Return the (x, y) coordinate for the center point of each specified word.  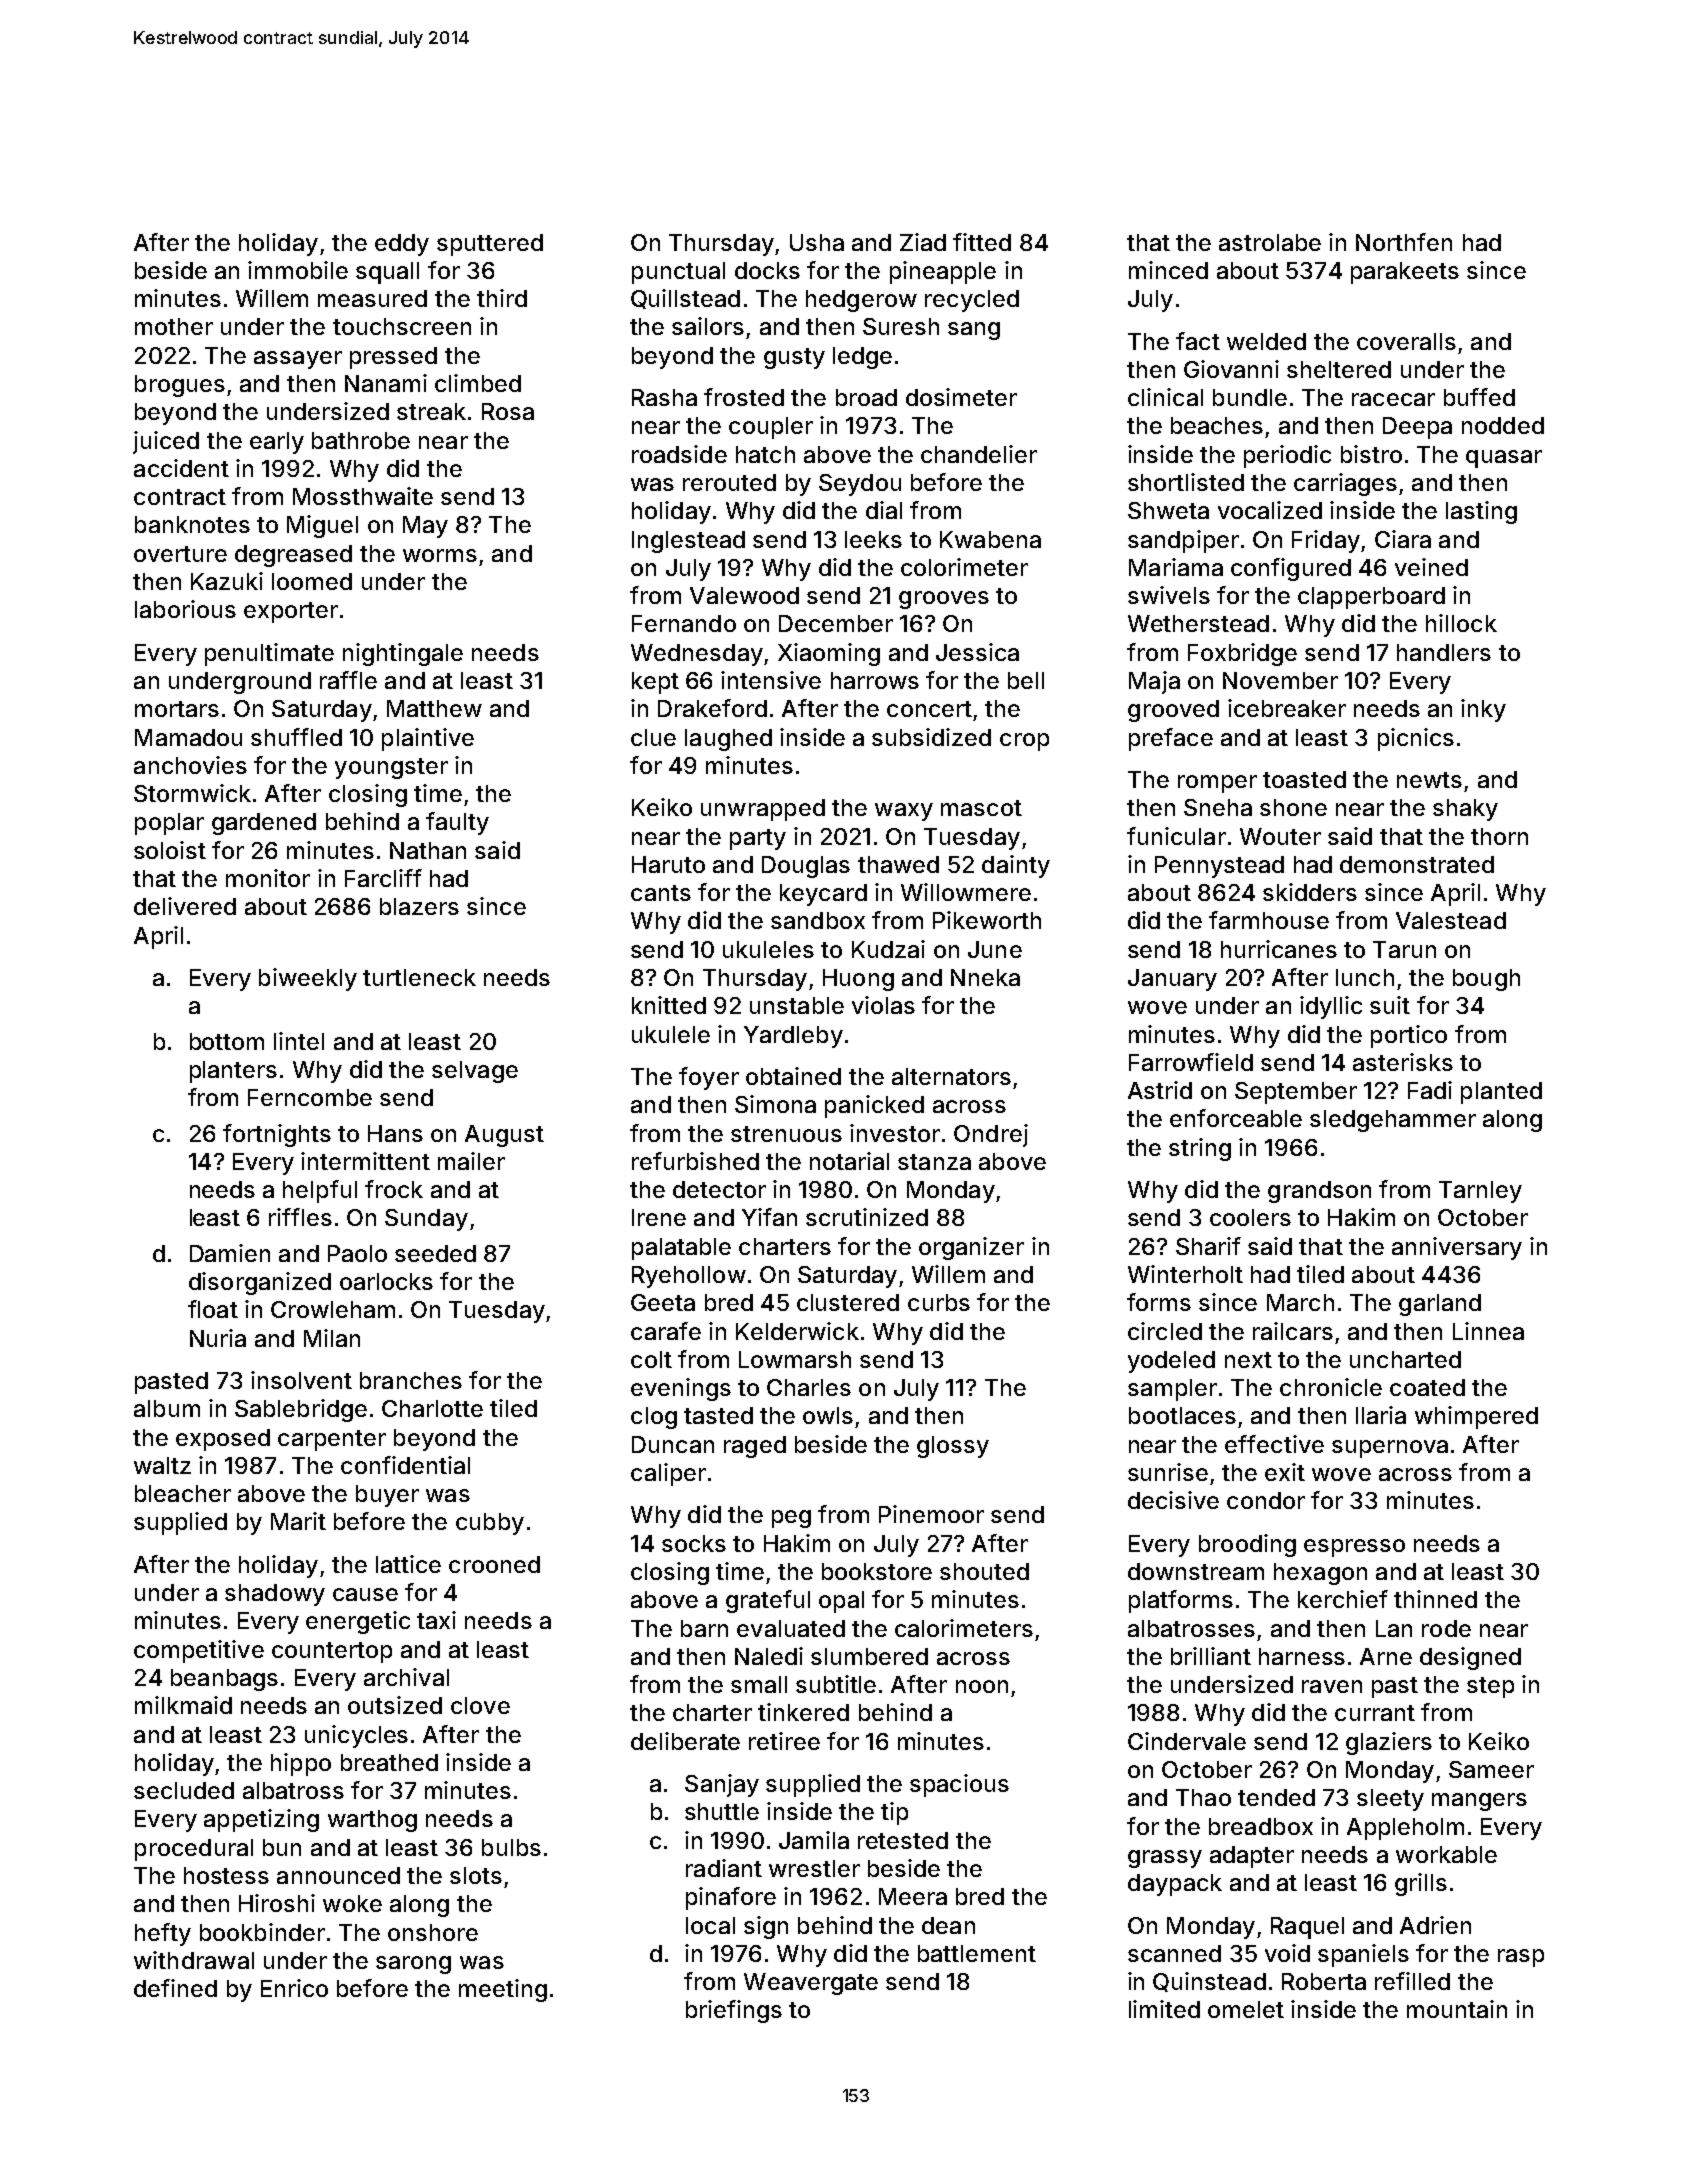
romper (1217, 784)
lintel (299, 1041)
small (759, 1684)
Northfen (1404, 242)
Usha (817, 242)
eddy (402, 245)
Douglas (806, 867)
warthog (372, 1821)
